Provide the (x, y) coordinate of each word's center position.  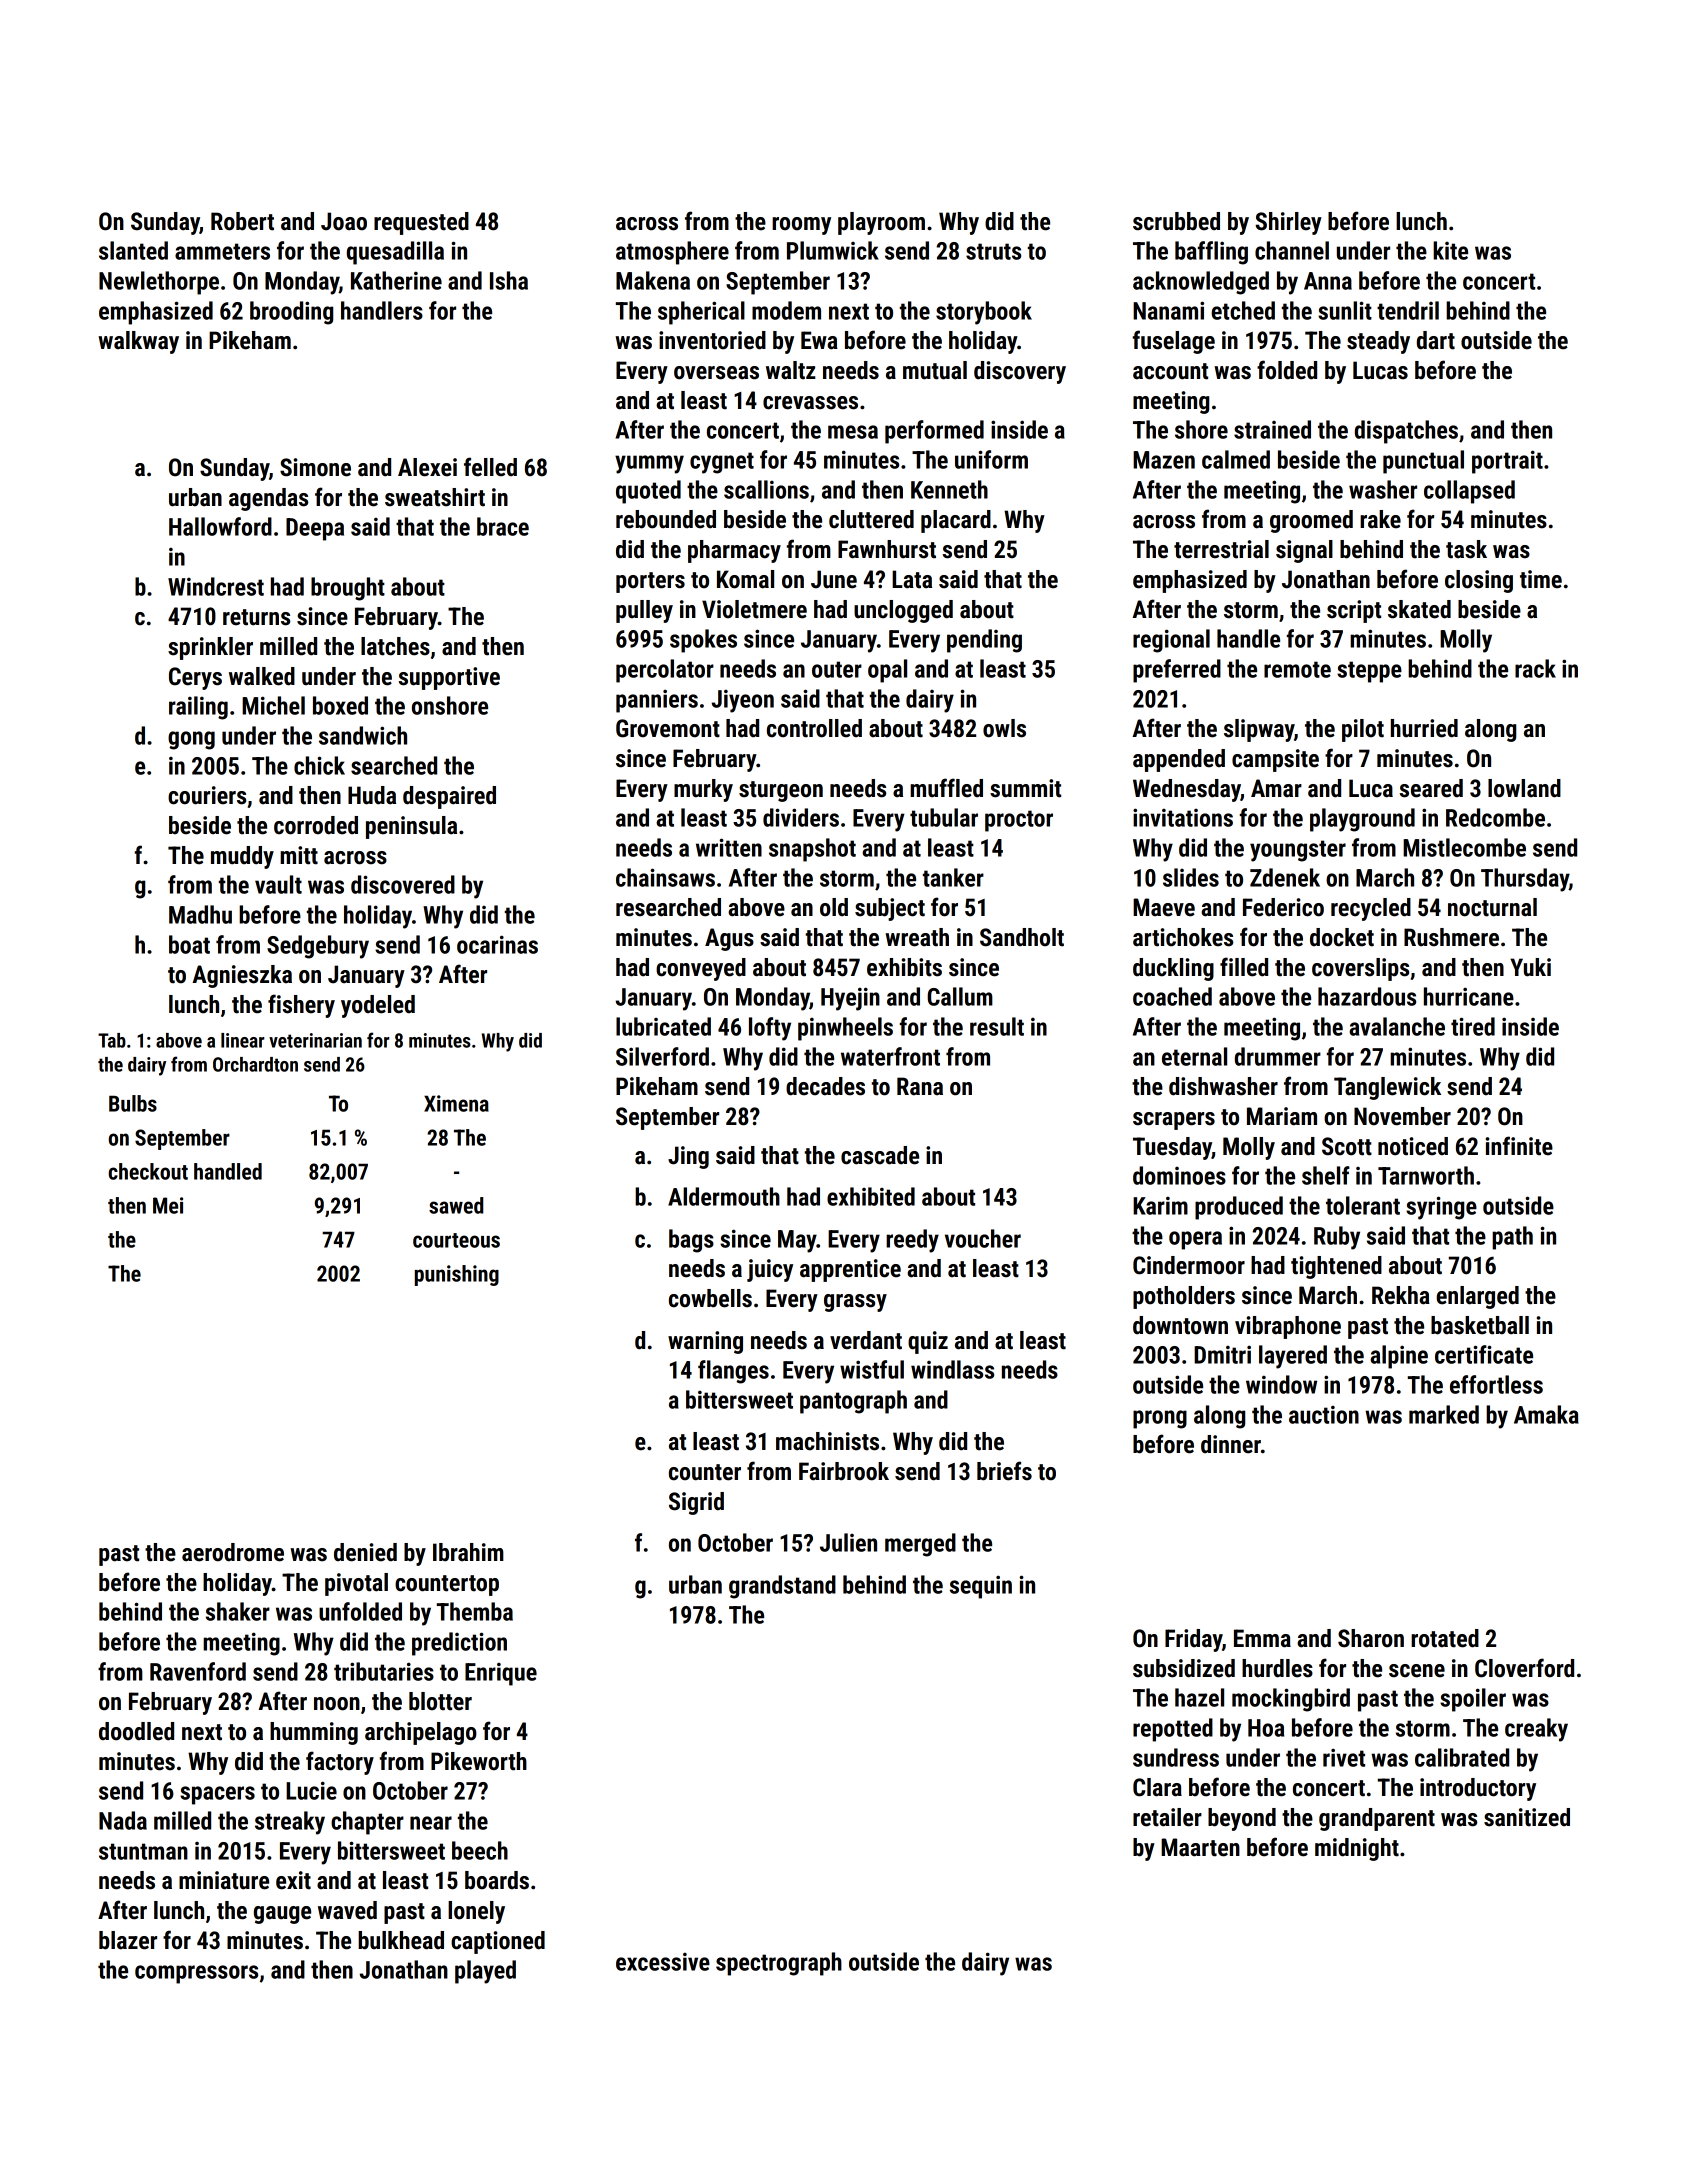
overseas (716, 373)
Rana (920, 1086)
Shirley (1288, 223)
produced (1239, 1208)
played (485, 1972)
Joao (344, 221)
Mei (168, 1205)
